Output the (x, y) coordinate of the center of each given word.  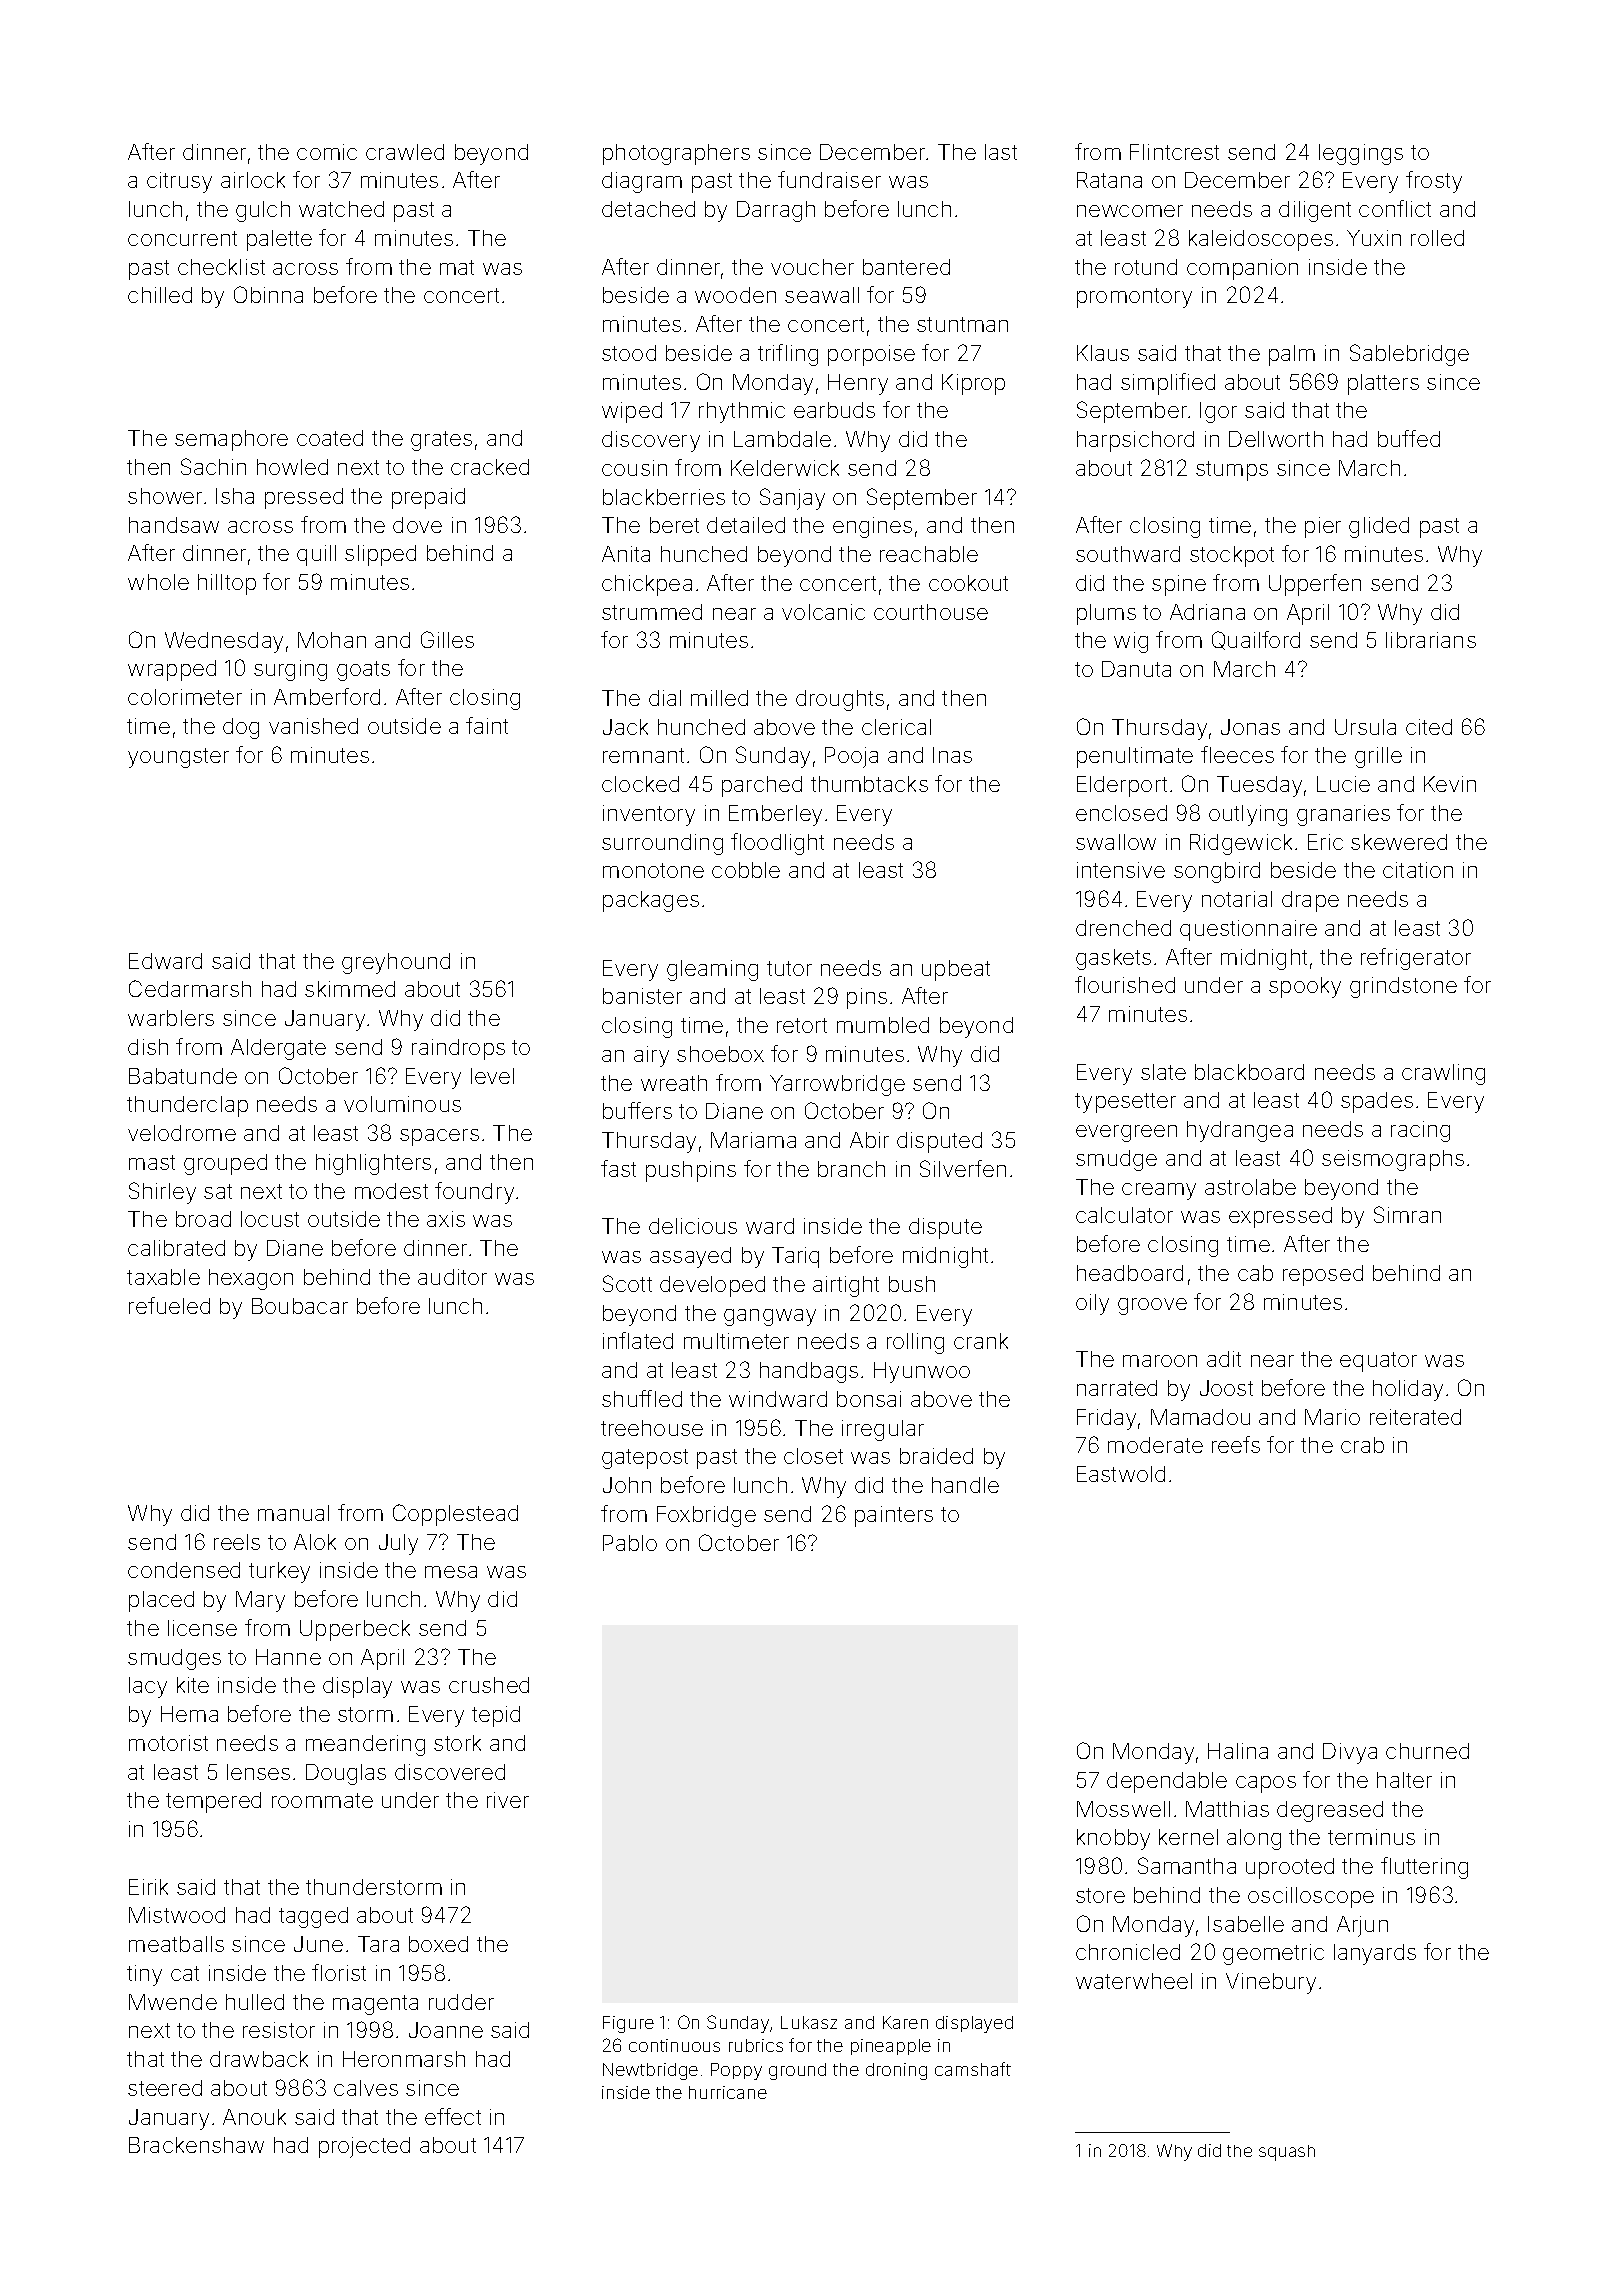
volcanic (823, 612)
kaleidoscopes (1261, 240)
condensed (184, 1570)
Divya (1350, 1753)
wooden (735, 295)
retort (802, 1025)
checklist (221, 267)
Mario (1332, 1417)
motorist (168, 1743)
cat (185, 1973)
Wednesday (224, 642)
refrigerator (1416, 959)
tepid (496, 1716)
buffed (1409, 438)
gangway (770, 1317)
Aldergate (278, 1049)
